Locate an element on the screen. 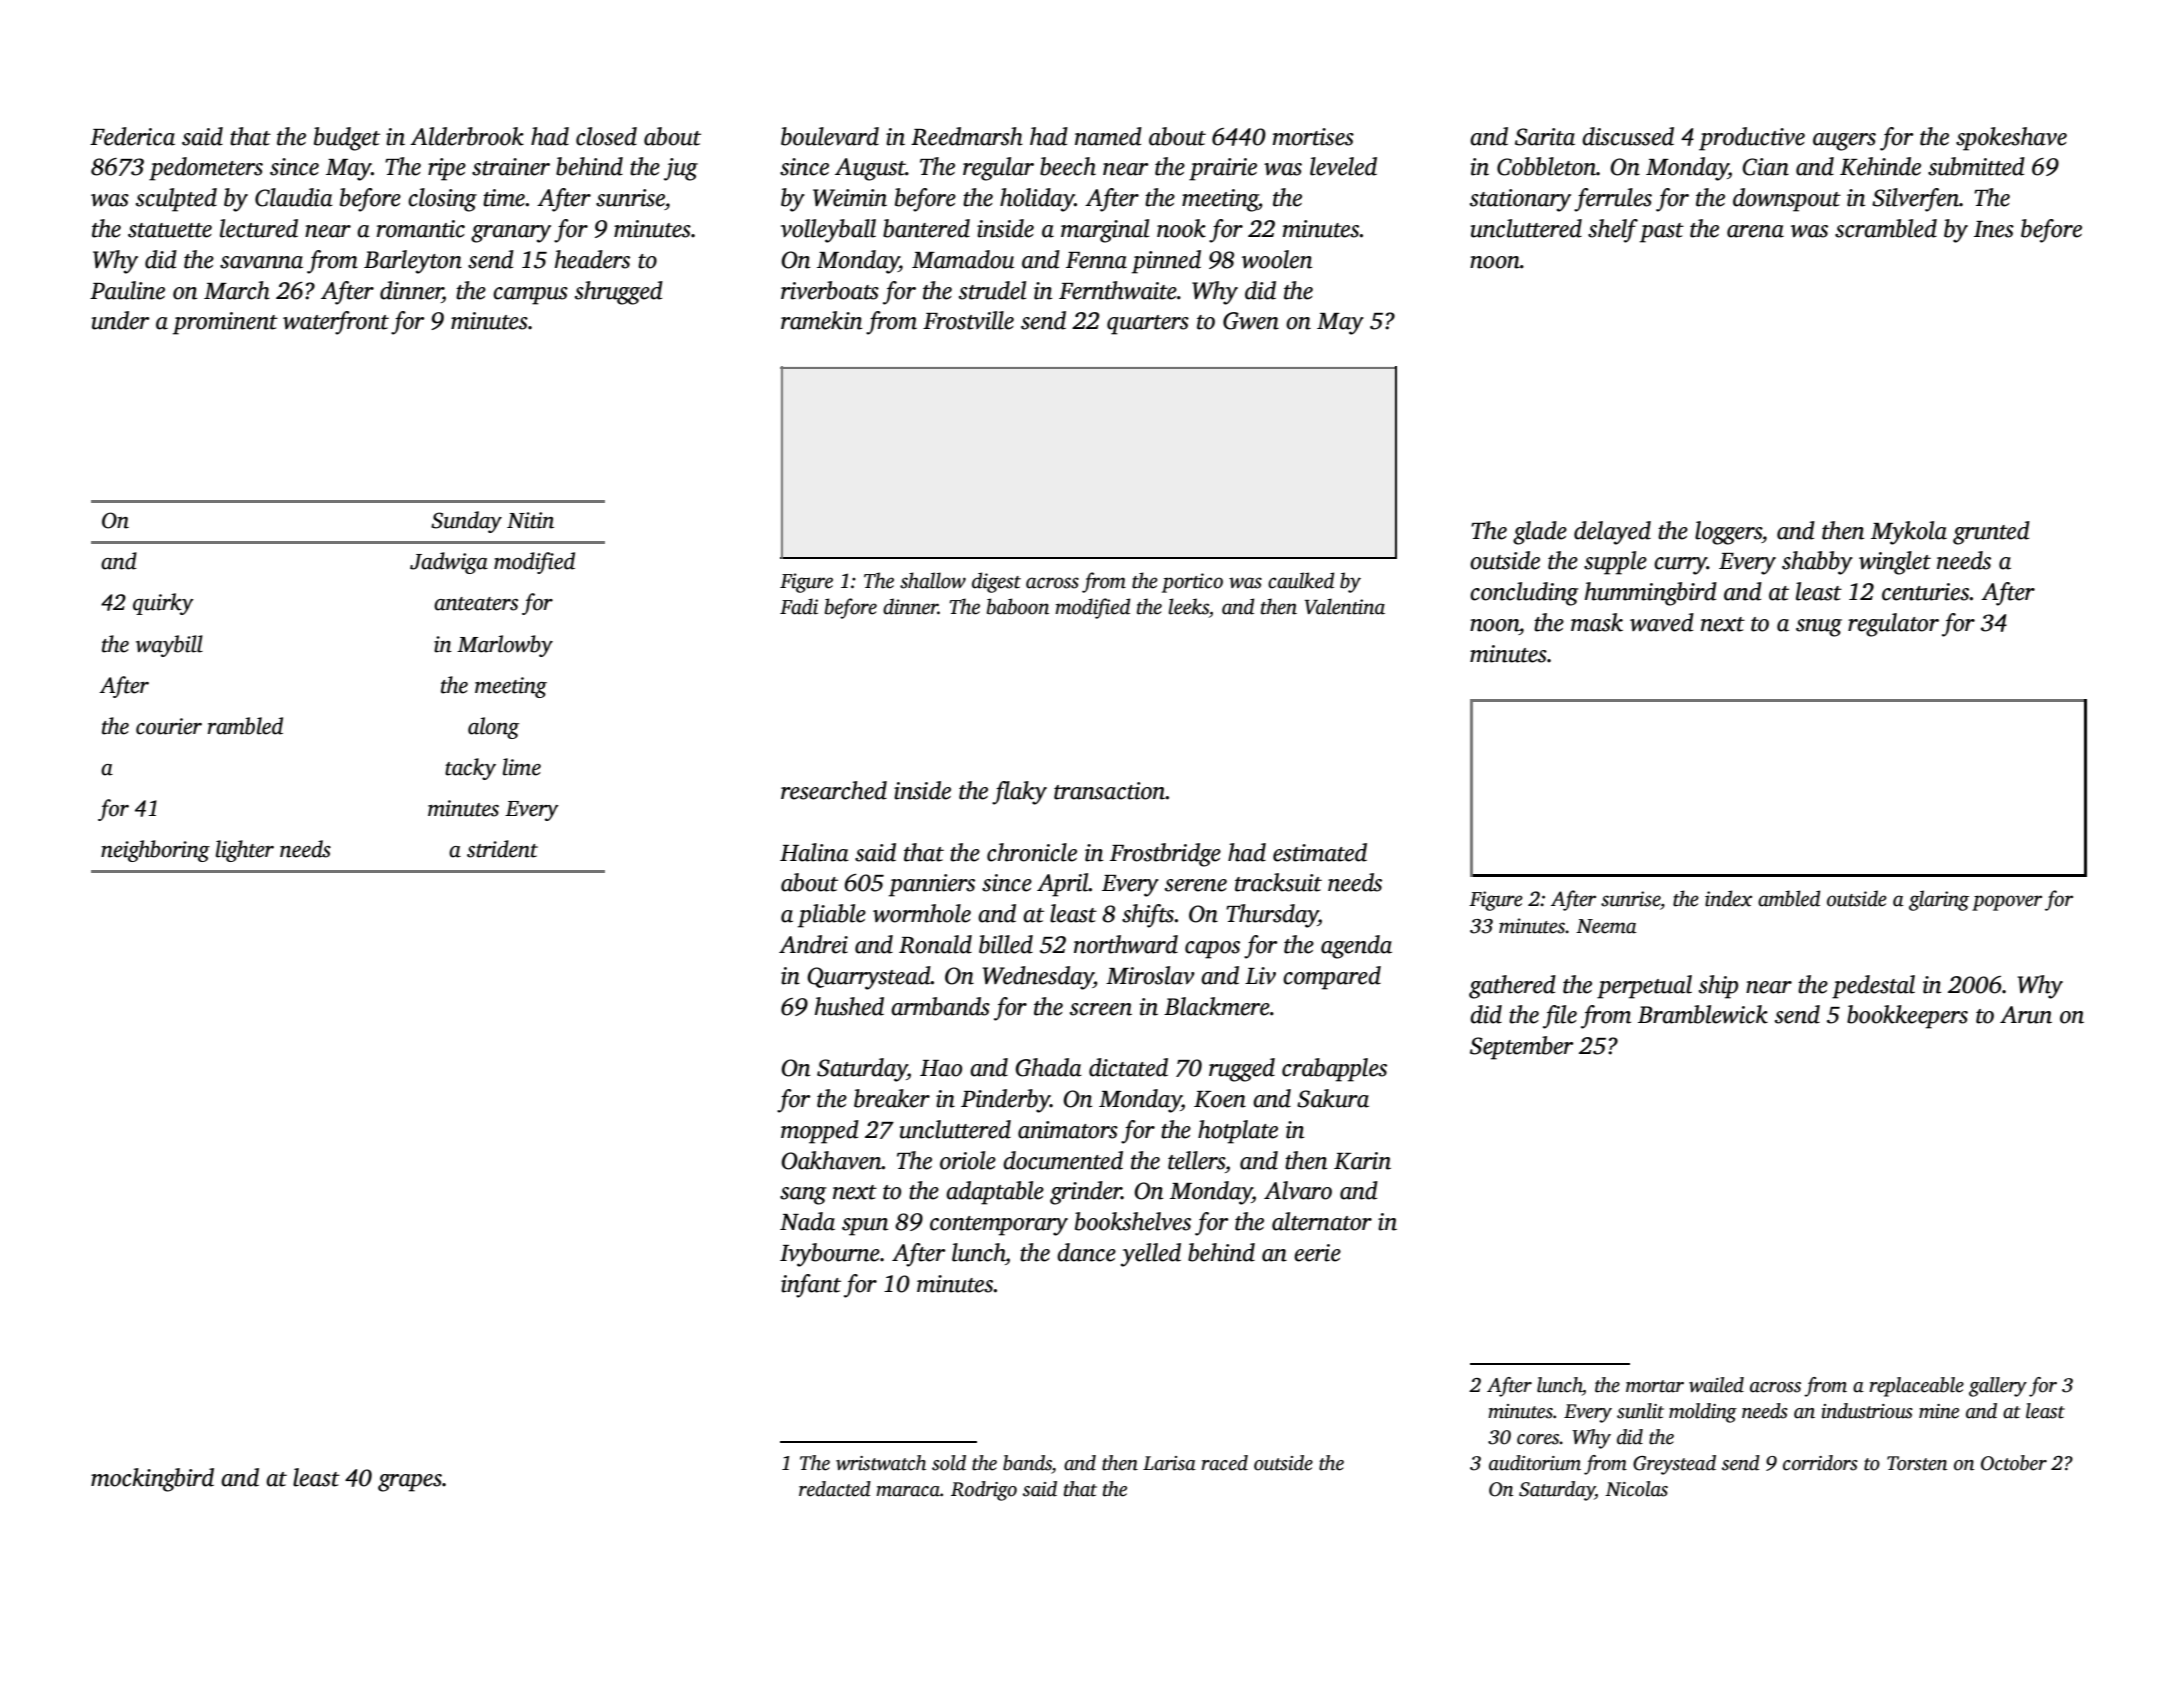 The image size is (2178, 1683). named is located at coordinates (1108, 136).
